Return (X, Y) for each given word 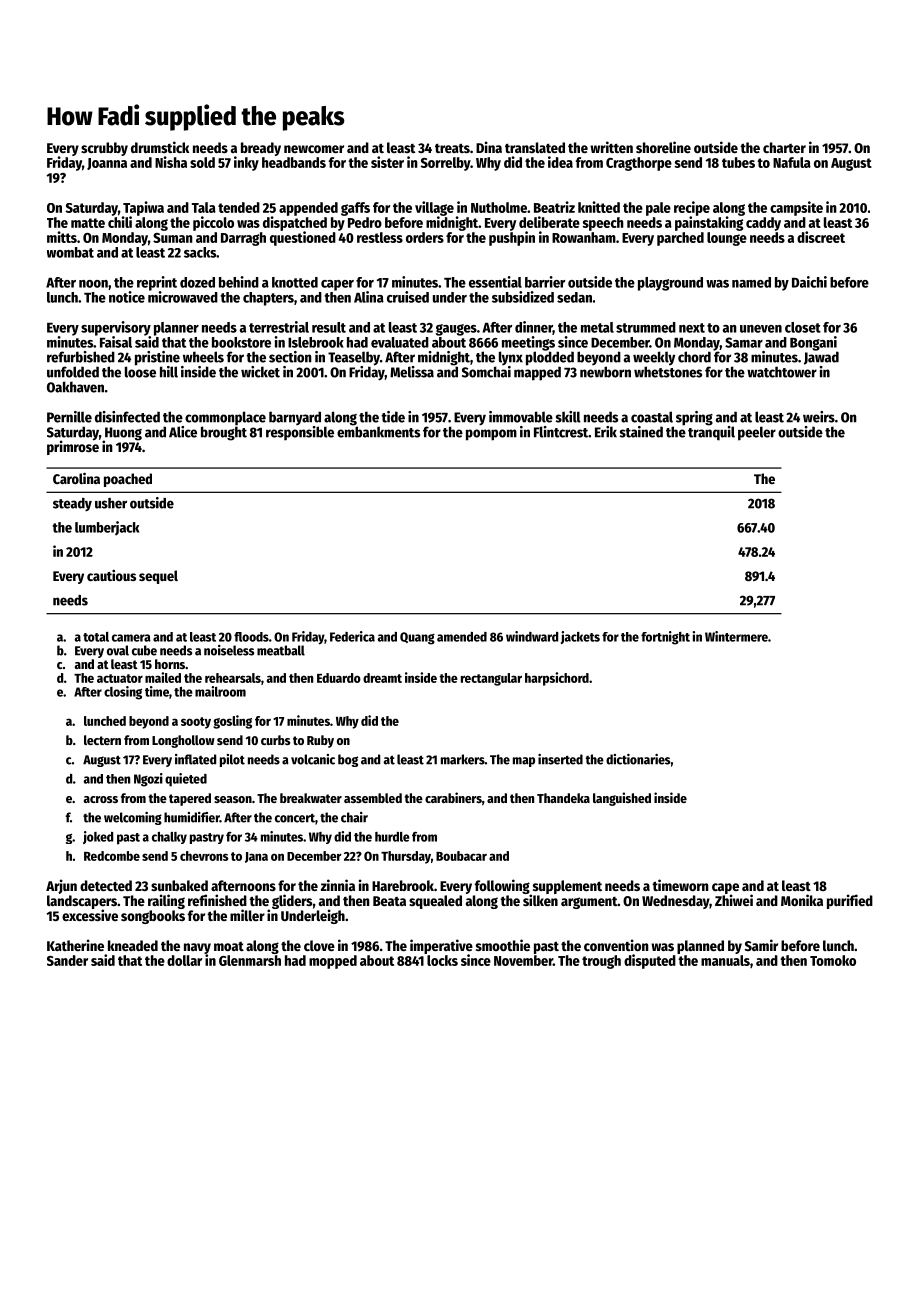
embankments (378, 432)
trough (601, 962)
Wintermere (736, 636)
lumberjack (107, 528)
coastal (652, 417)
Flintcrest (561, 432)
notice (127, 297)
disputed (650, 961)
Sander (67, 960)
